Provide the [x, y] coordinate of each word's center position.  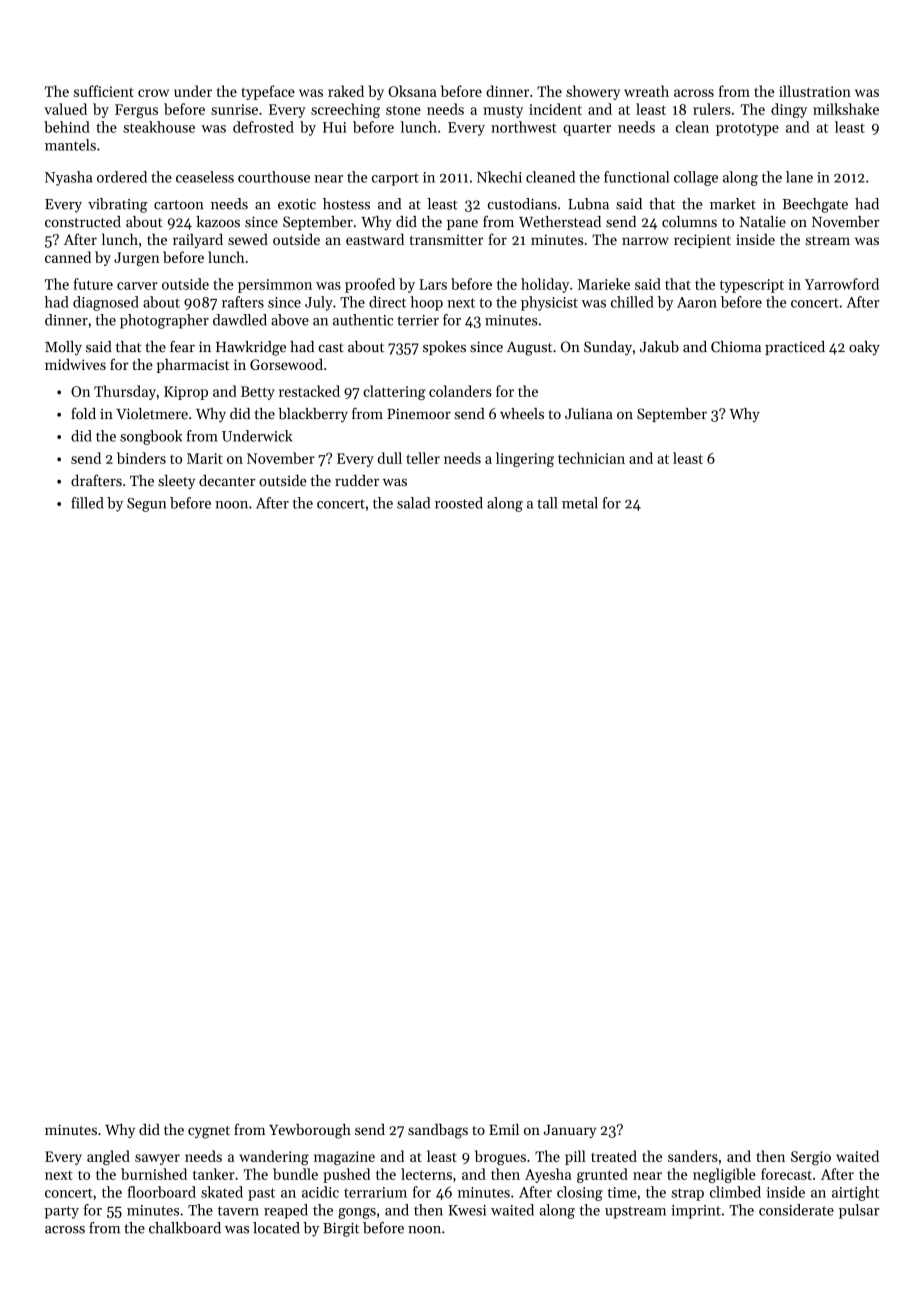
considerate [796, 1210]
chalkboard [185, 1228]
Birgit [341, 1230]
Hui [335, 127]
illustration [815, 91]
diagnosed [106, 303]
